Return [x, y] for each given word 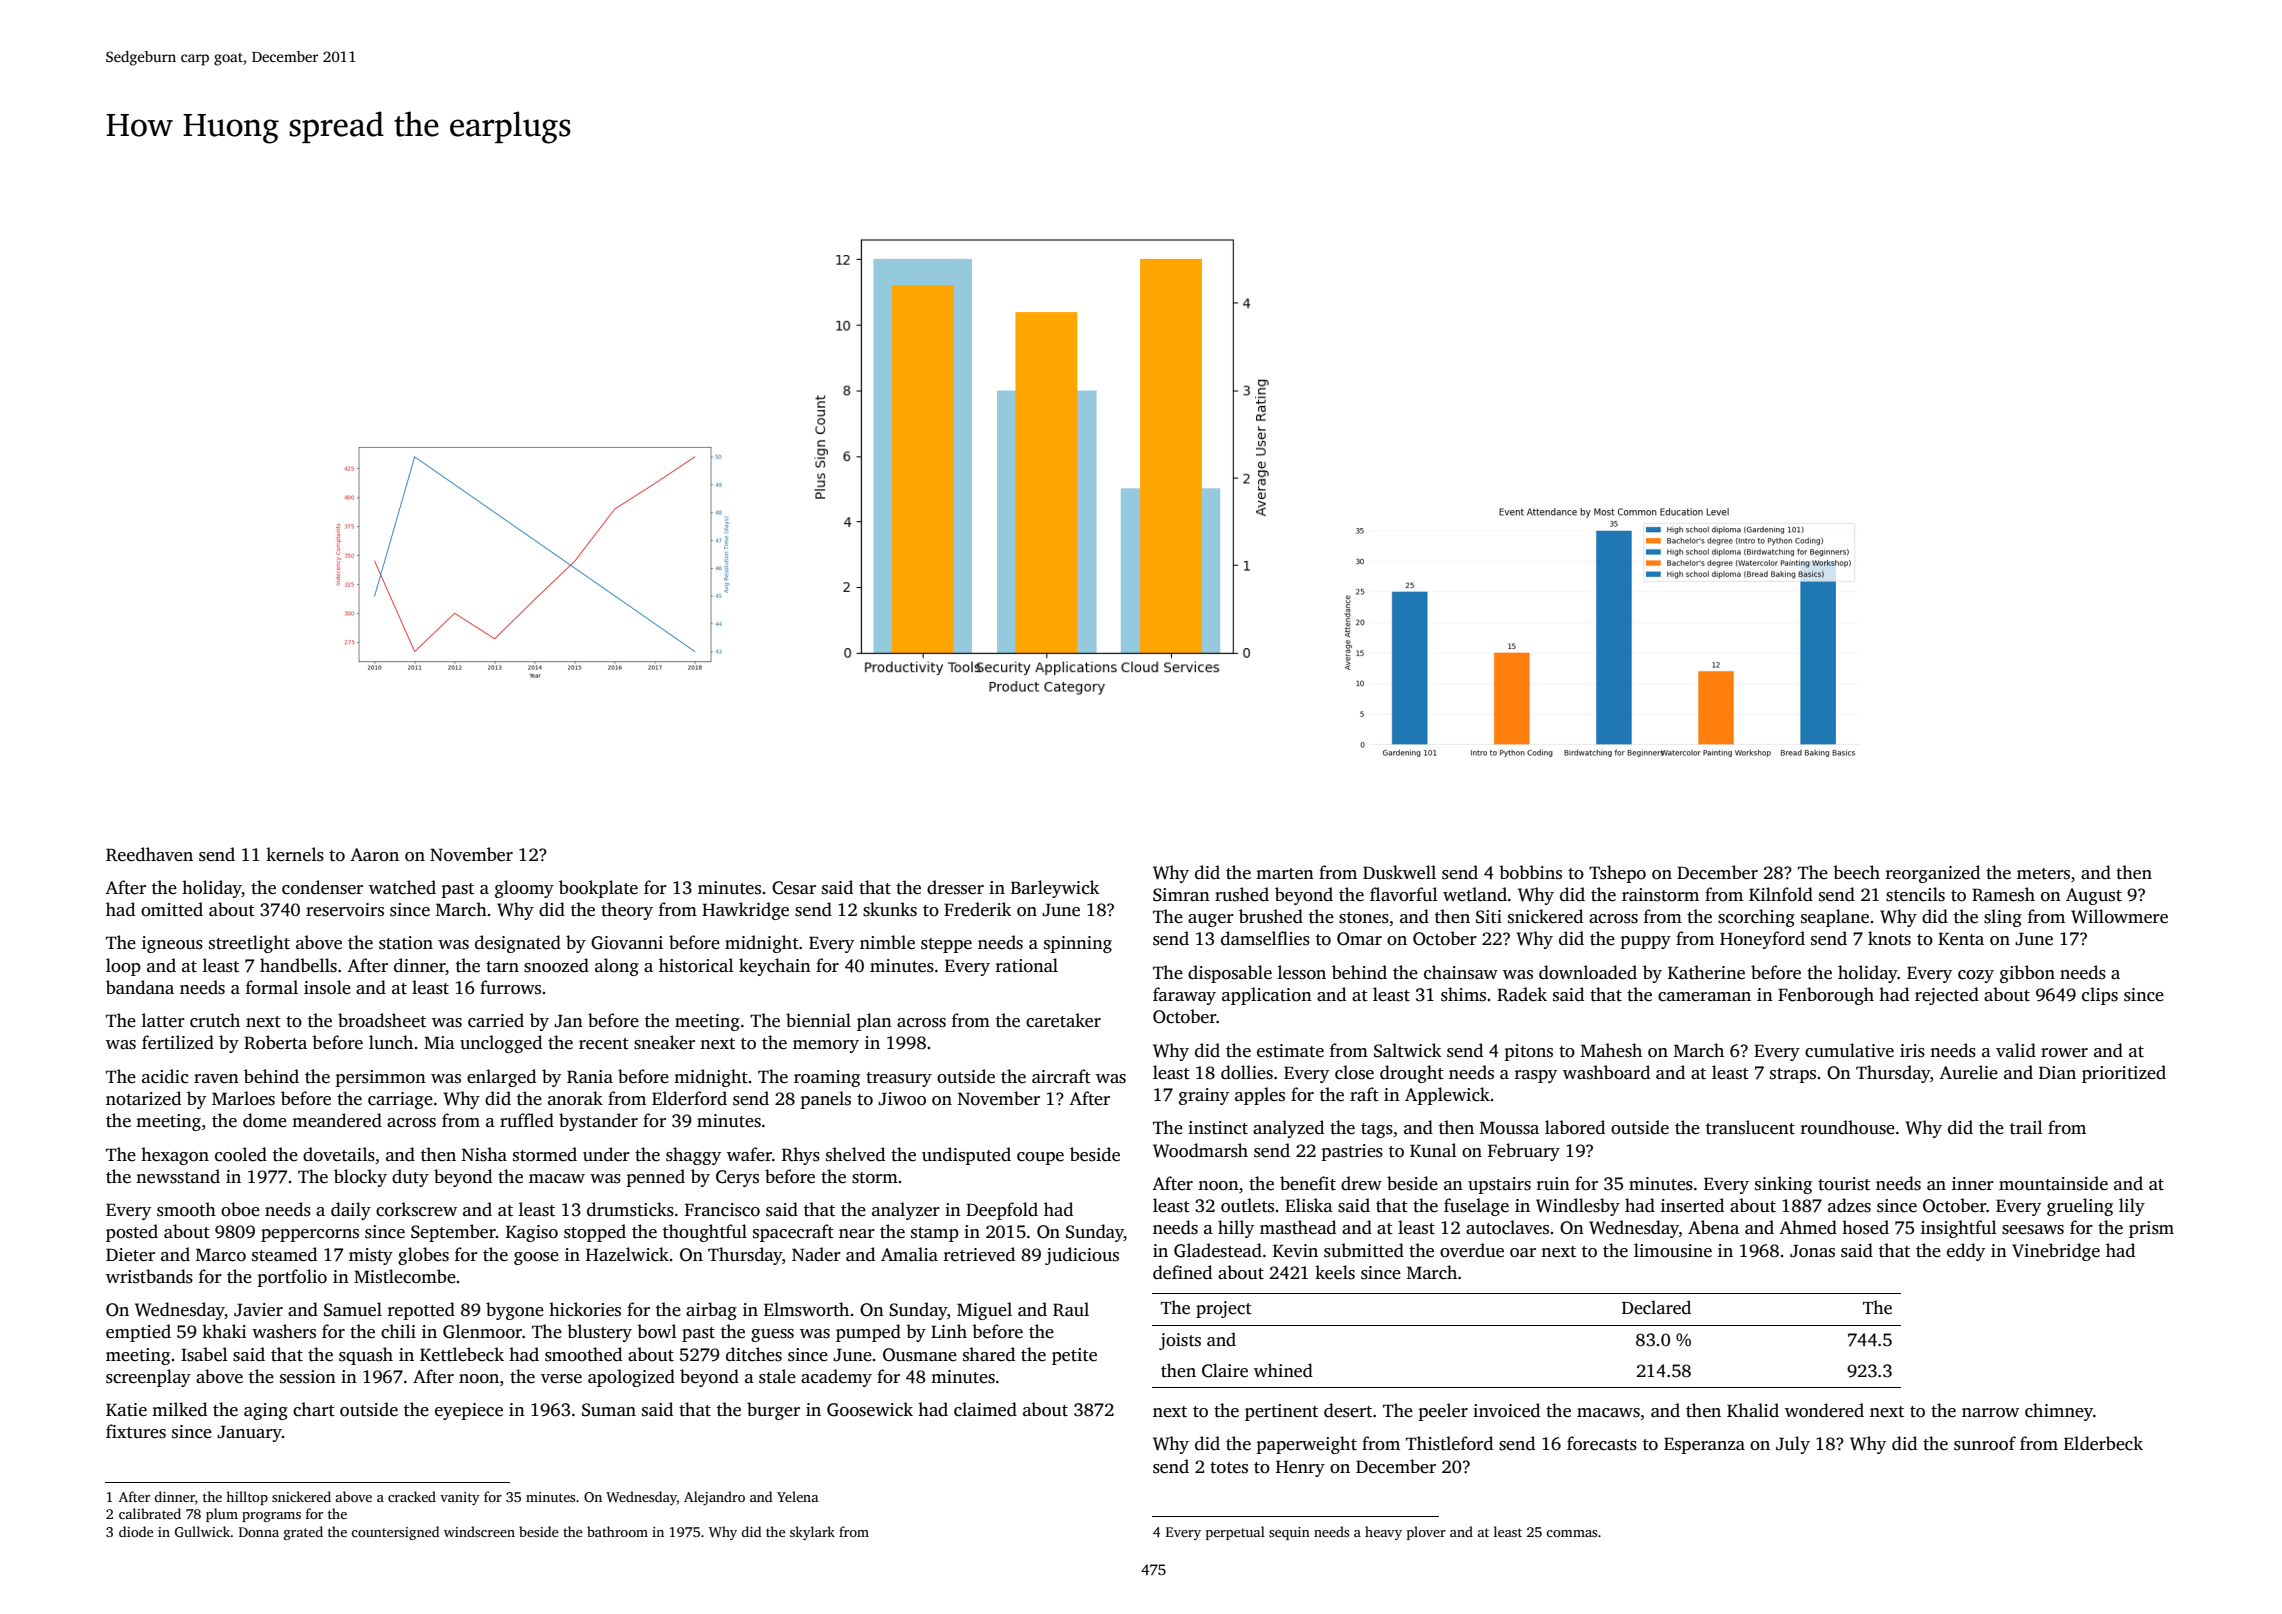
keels [1335, 1272]
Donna [259, 1532]
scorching [1756, 918]
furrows [510, 987]
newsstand [178, 1176]
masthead [1298, 1227]
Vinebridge [2056, 1252]
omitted [172, 909]
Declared [1656, 1307]
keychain [775, 967]
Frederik [977, 909]
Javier [258, 1310]
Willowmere [2119, 916]
